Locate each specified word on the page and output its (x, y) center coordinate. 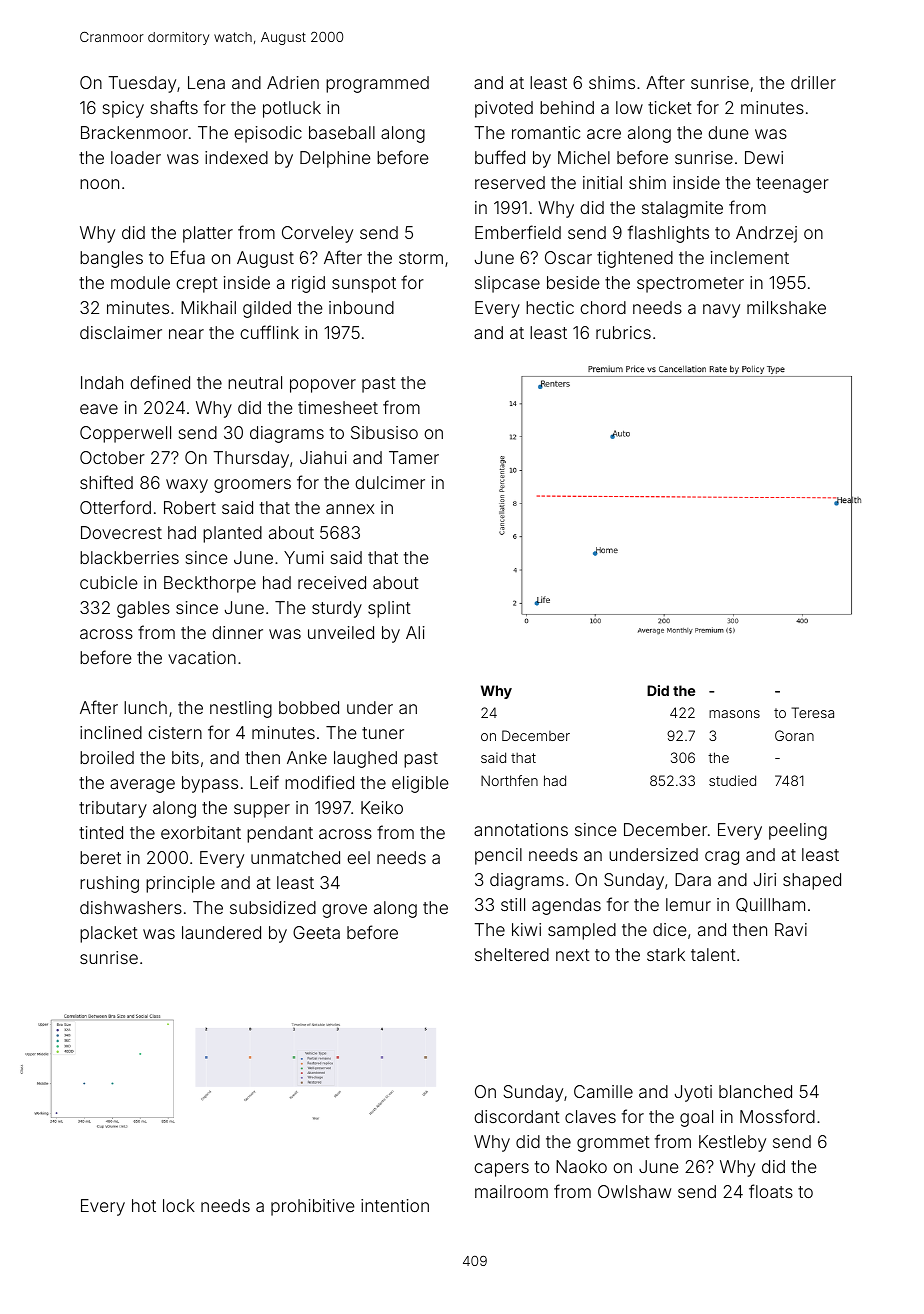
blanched (755, 1091)
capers (501, 1170)
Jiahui (323, 457)
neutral (255, 382)
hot (144, 1205)
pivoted (504, 109)
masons (734, 714)
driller (813, 82)
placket (109, 934)
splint (389, 609)
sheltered (512, 954)
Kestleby (732, 1143)
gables (143, 609)
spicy (123, 109)
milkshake (786, 307)
